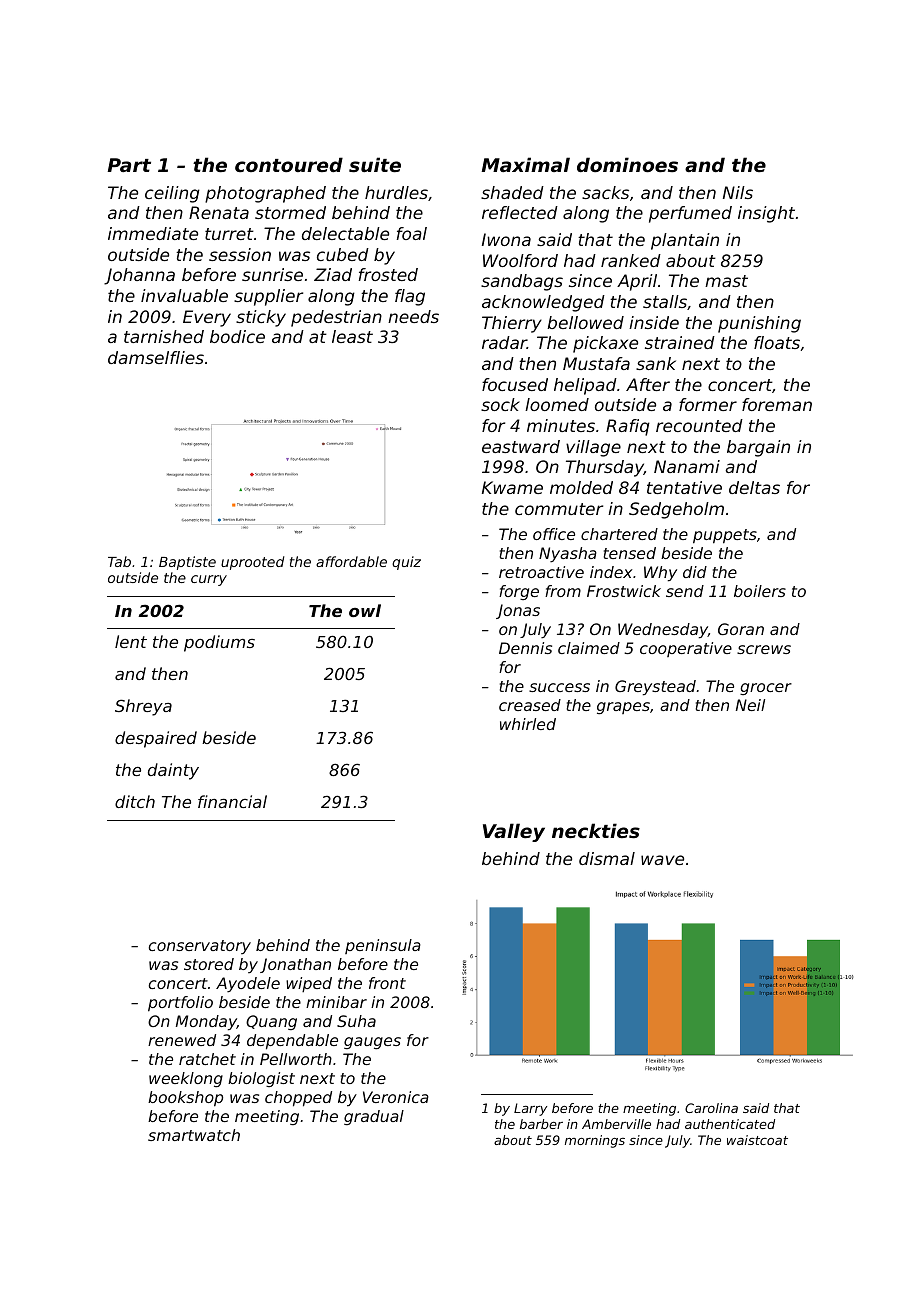  What do you see at coordinates (764, 649) in the screenshot?
I see `screws` at bounding box center [764, 649].
